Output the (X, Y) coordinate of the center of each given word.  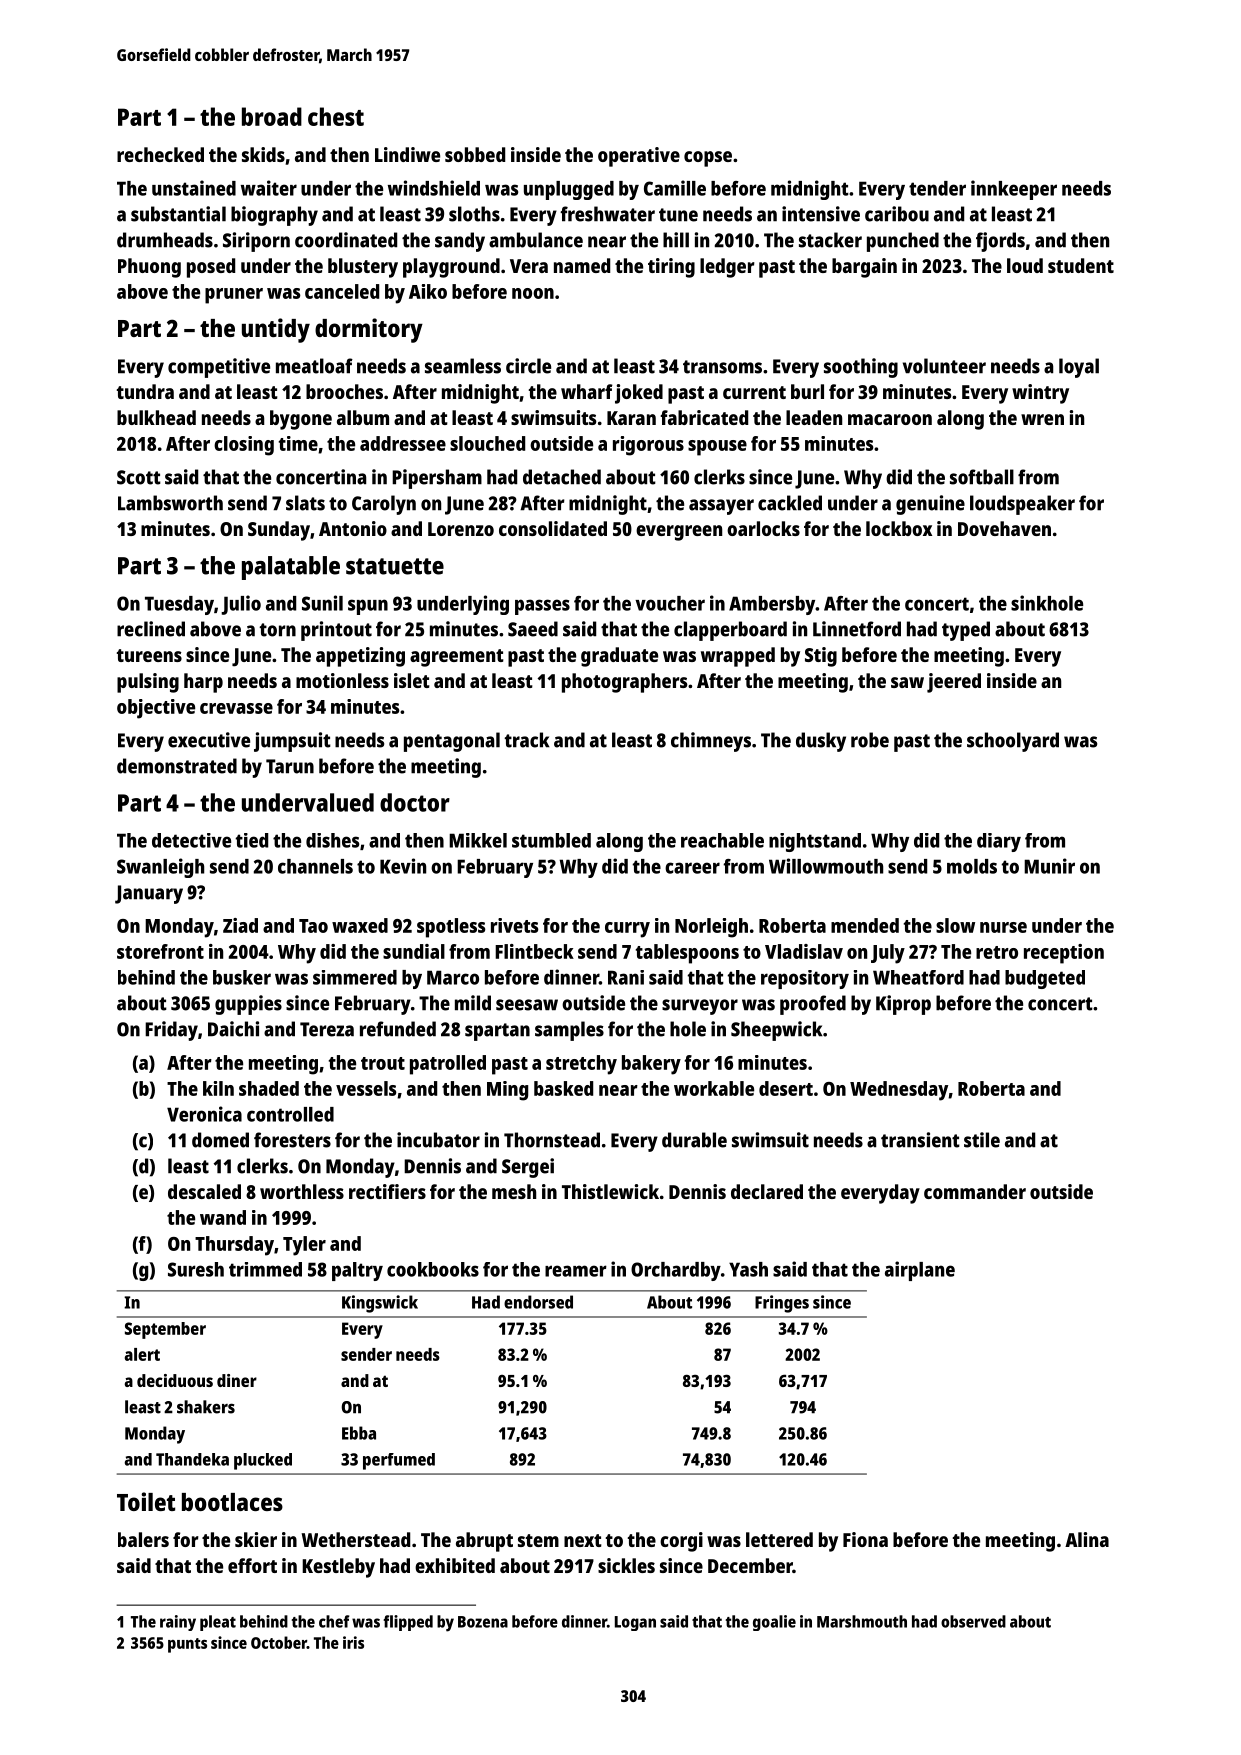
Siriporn (256, 242)
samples (569, 1031)
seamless (463, 366)
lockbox (899, 528)
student (1081, 265)
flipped (408, 1623)
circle (528, 366)
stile (982, 1140)
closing (244, 446)
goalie (774, 1623)
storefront (160, 951)
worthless (302, 1191)
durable (694, 1140)
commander (975, 1191)
